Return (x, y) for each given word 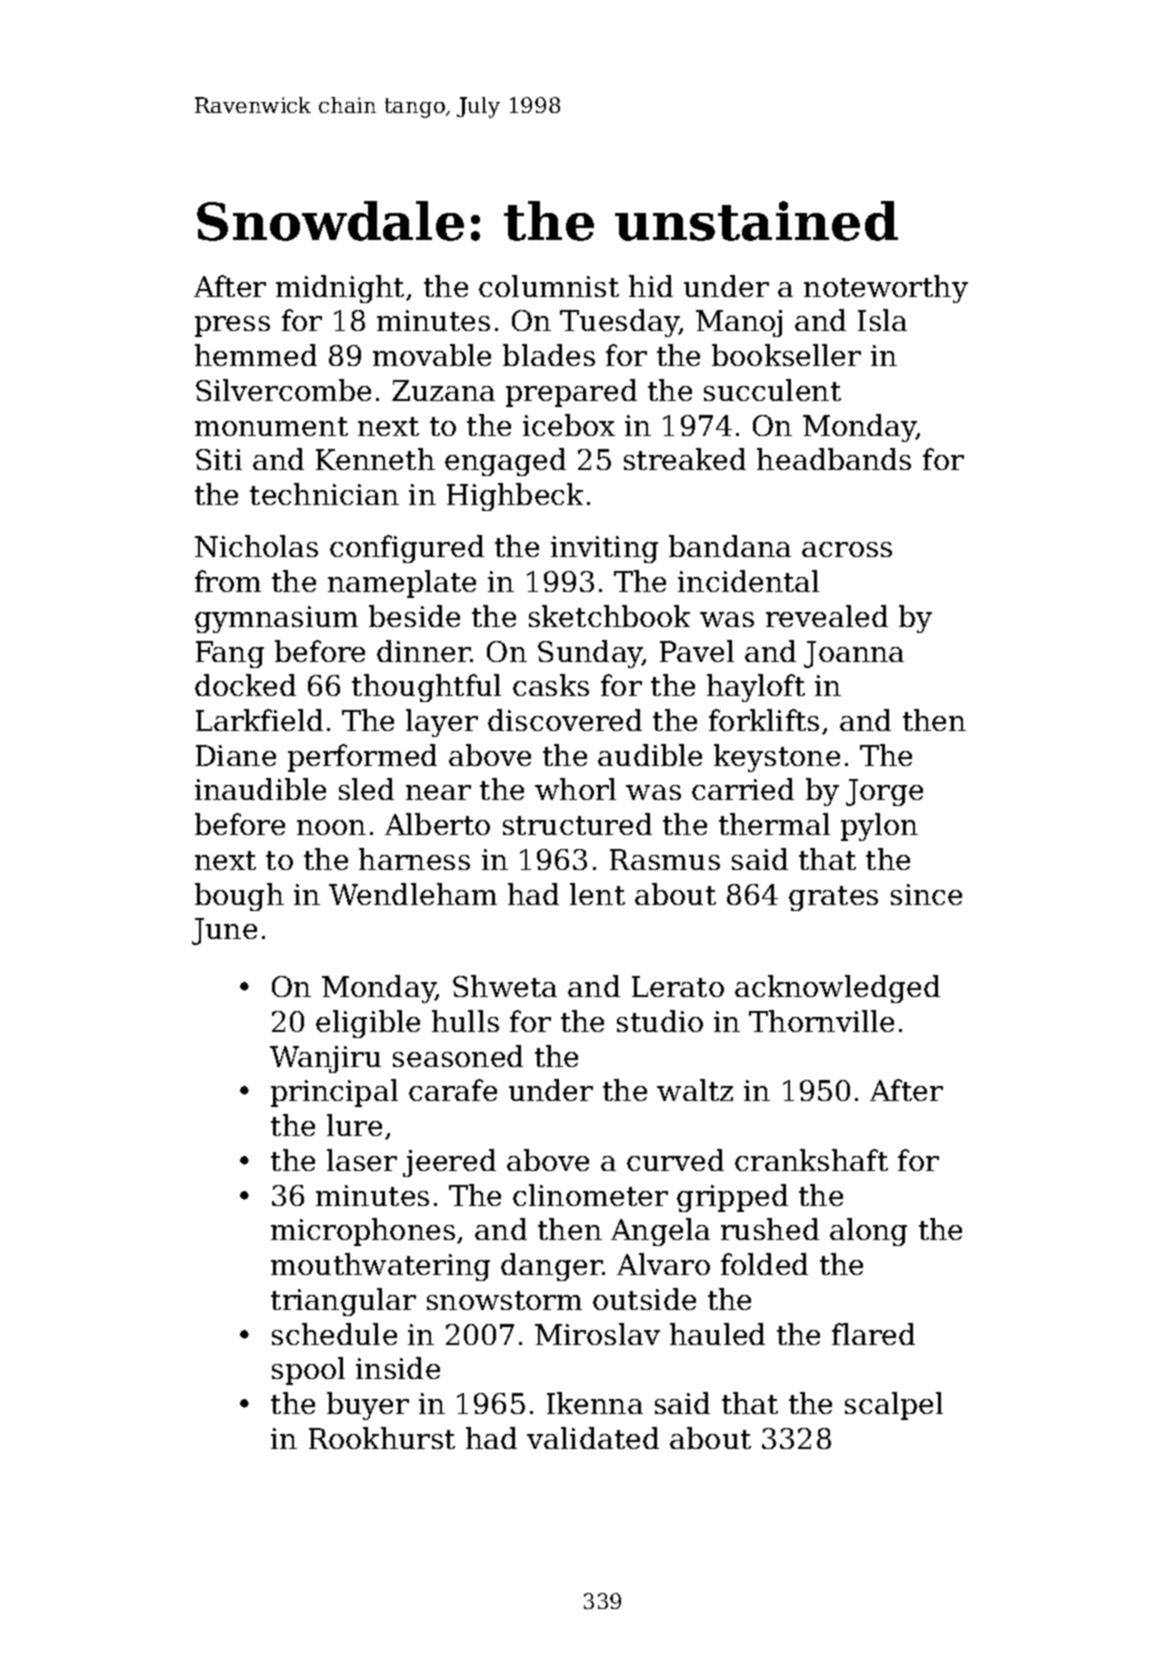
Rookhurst (382, 1438)
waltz (695, 1090)
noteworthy (886, 289)
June (224, 931)
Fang (230, 654)
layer (442, 723)
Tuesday (619, 323)
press (232, 326)
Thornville (821, 1021)
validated (593, 1438)
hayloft (756, 688)
